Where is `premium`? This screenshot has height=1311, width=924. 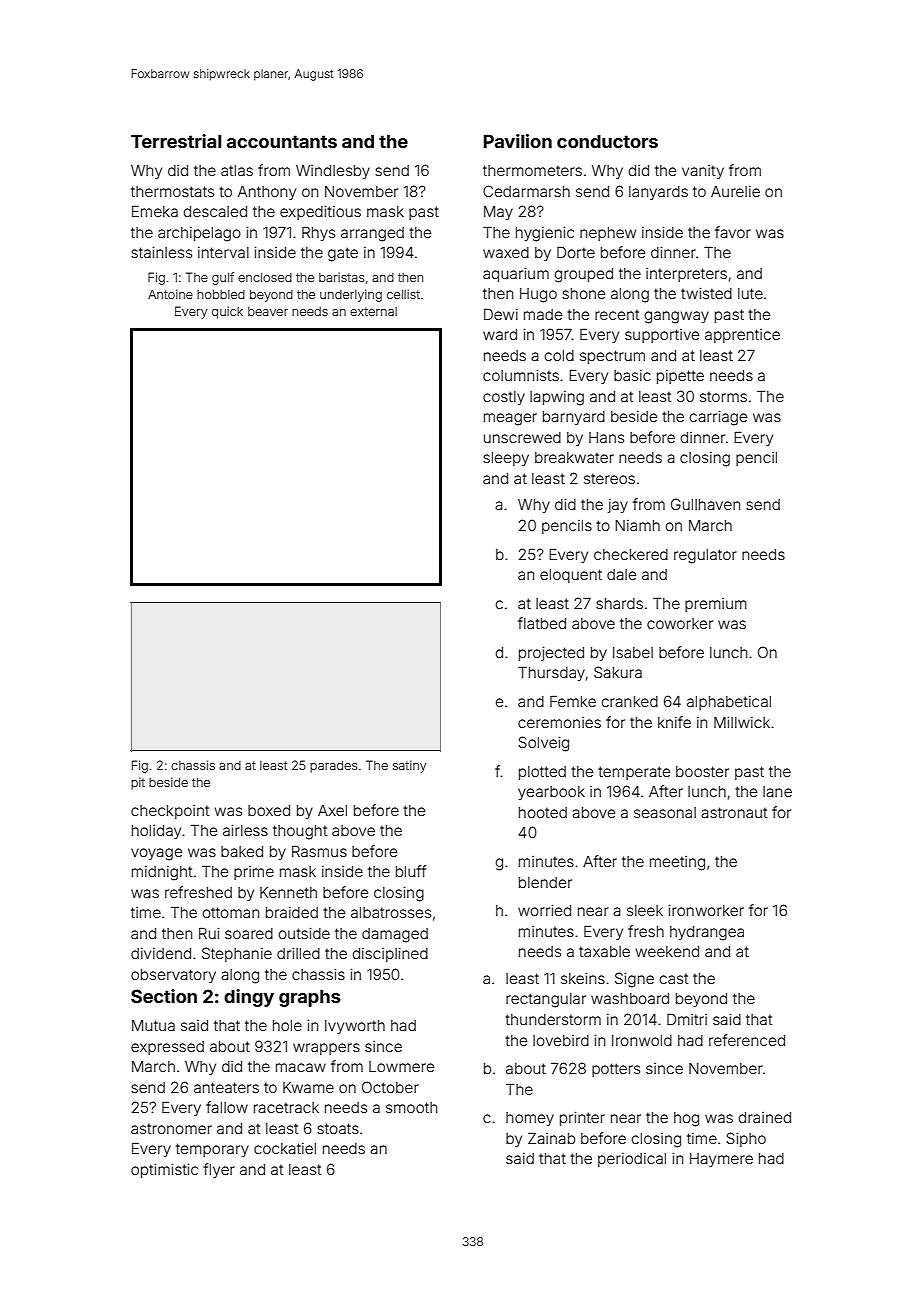 premium is located at coordinates (716, 605).
